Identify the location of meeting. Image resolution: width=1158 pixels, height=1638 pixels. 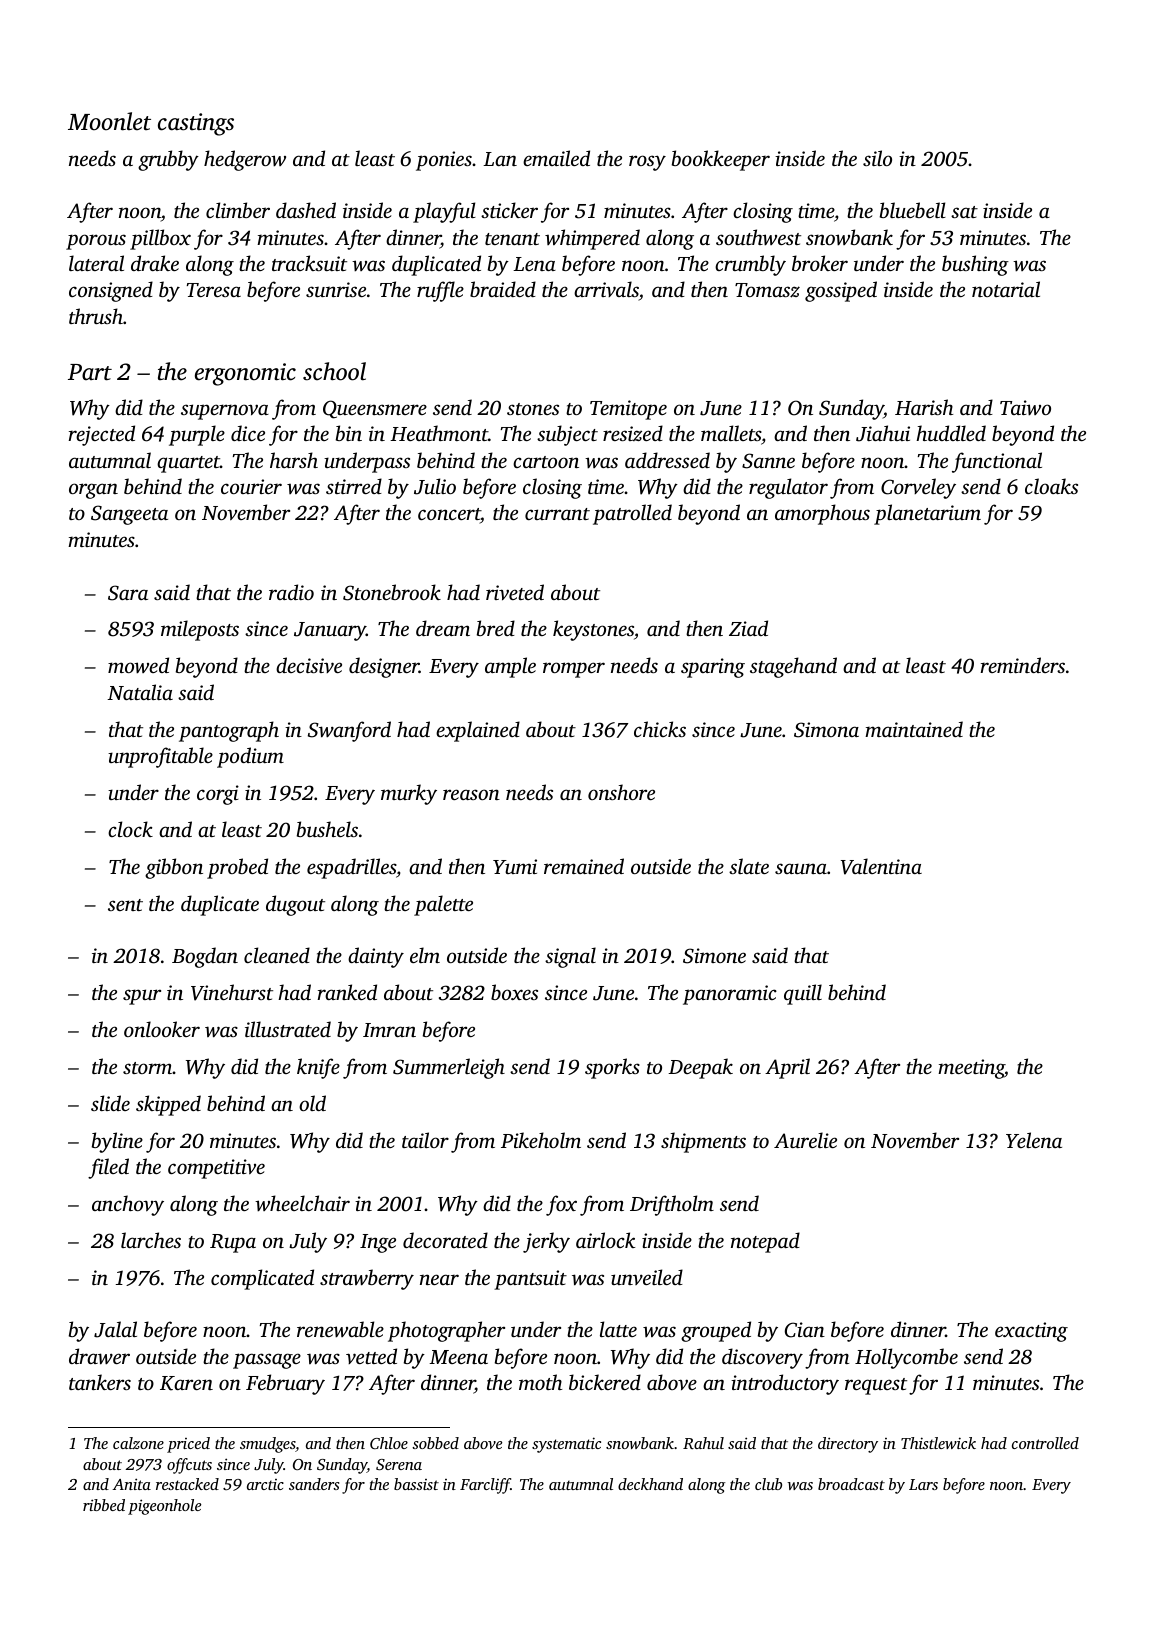
(971, 1069).
